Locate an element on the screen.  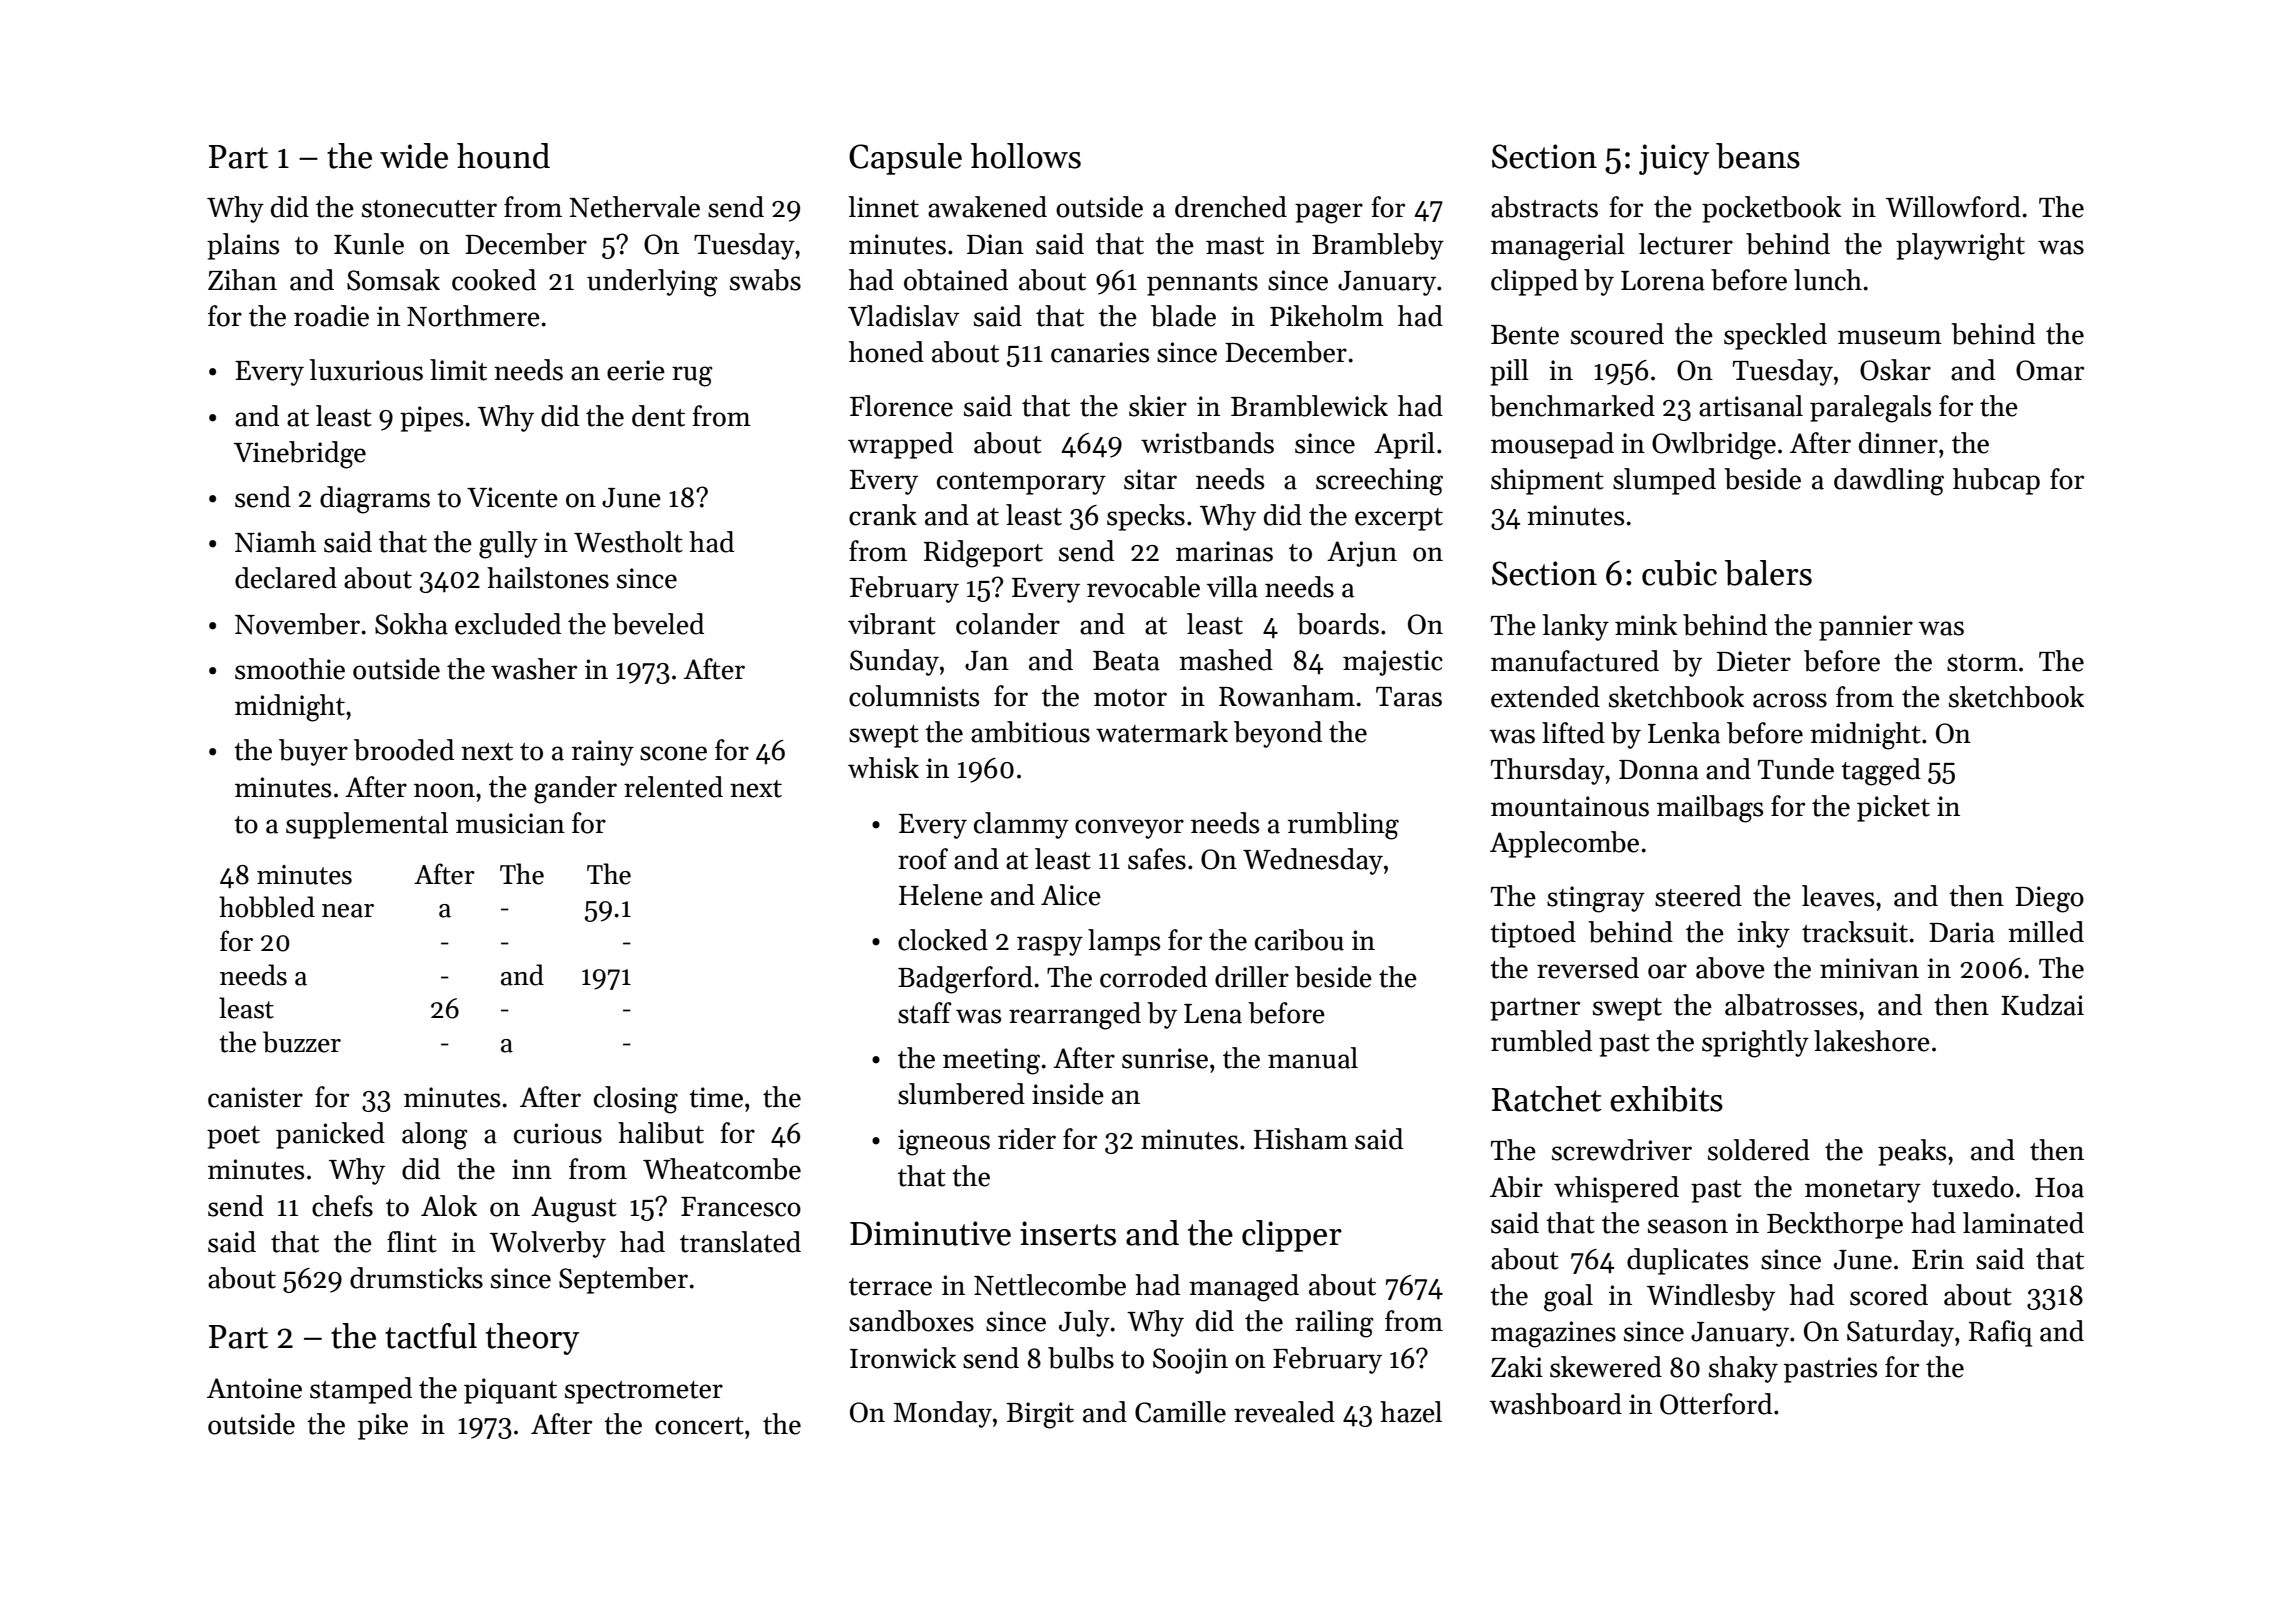
Antoine is located at coordinates (254, 1388).
